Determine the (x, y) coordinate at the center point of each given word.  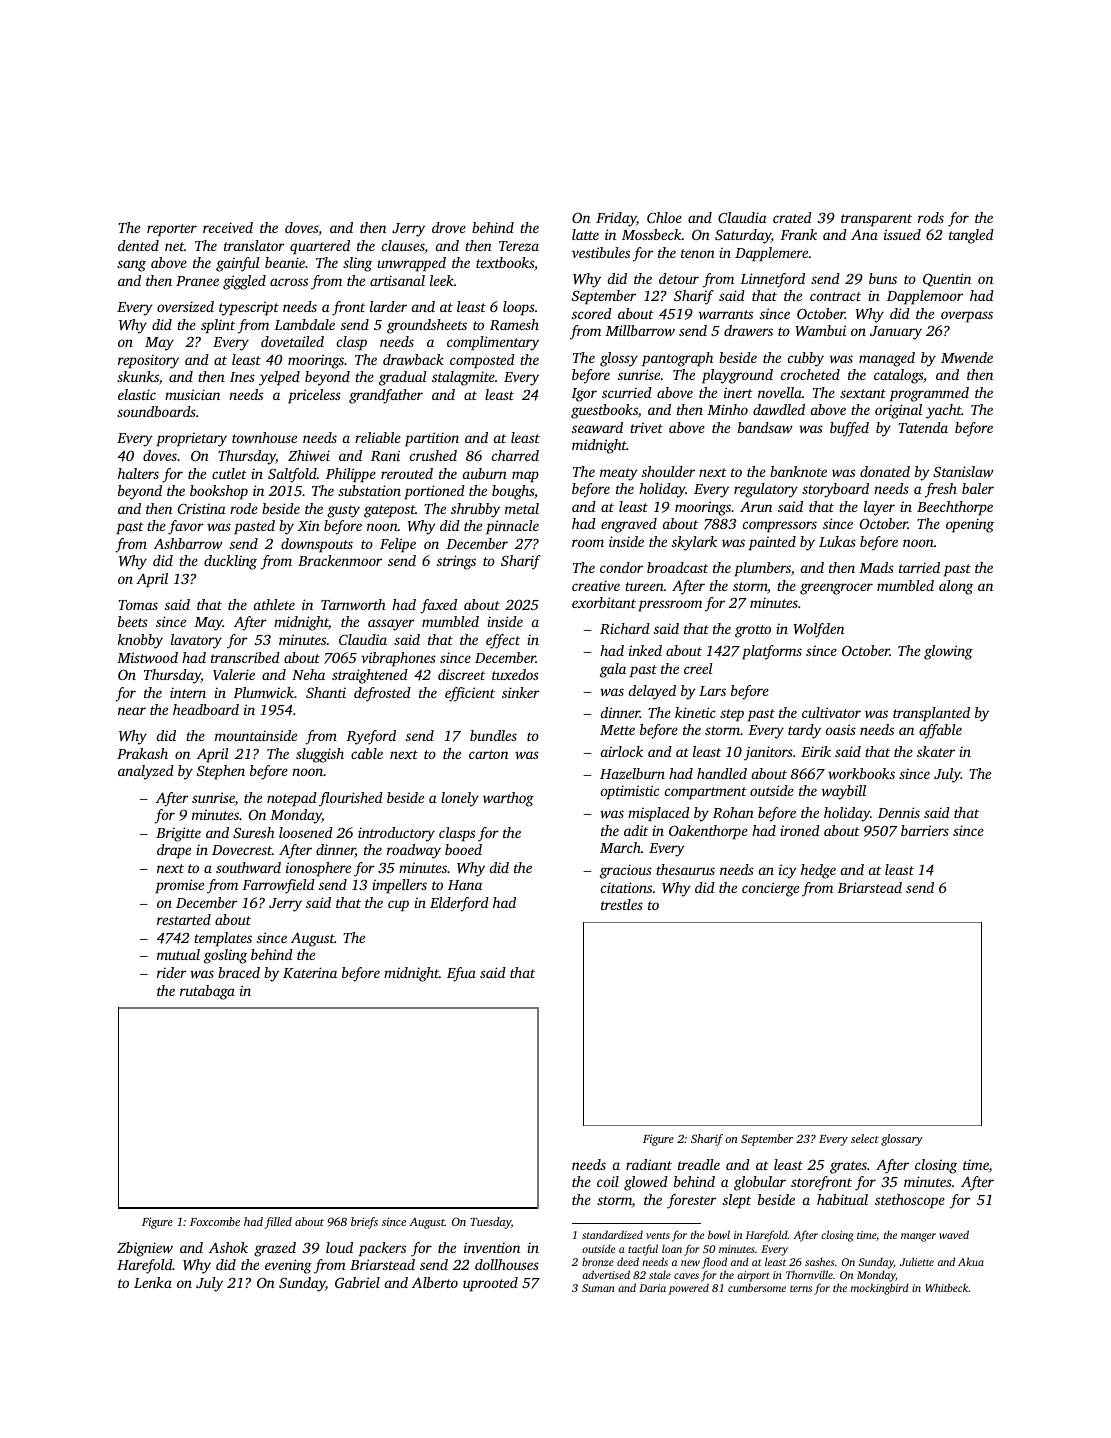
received (228, 227)
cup (398, 906)
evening (288, 1266)
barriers (925, 830)
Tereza (519, 246)
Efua (461, 974)
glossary (902, 1140)
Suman (598, 1288)
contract (835, 296)
